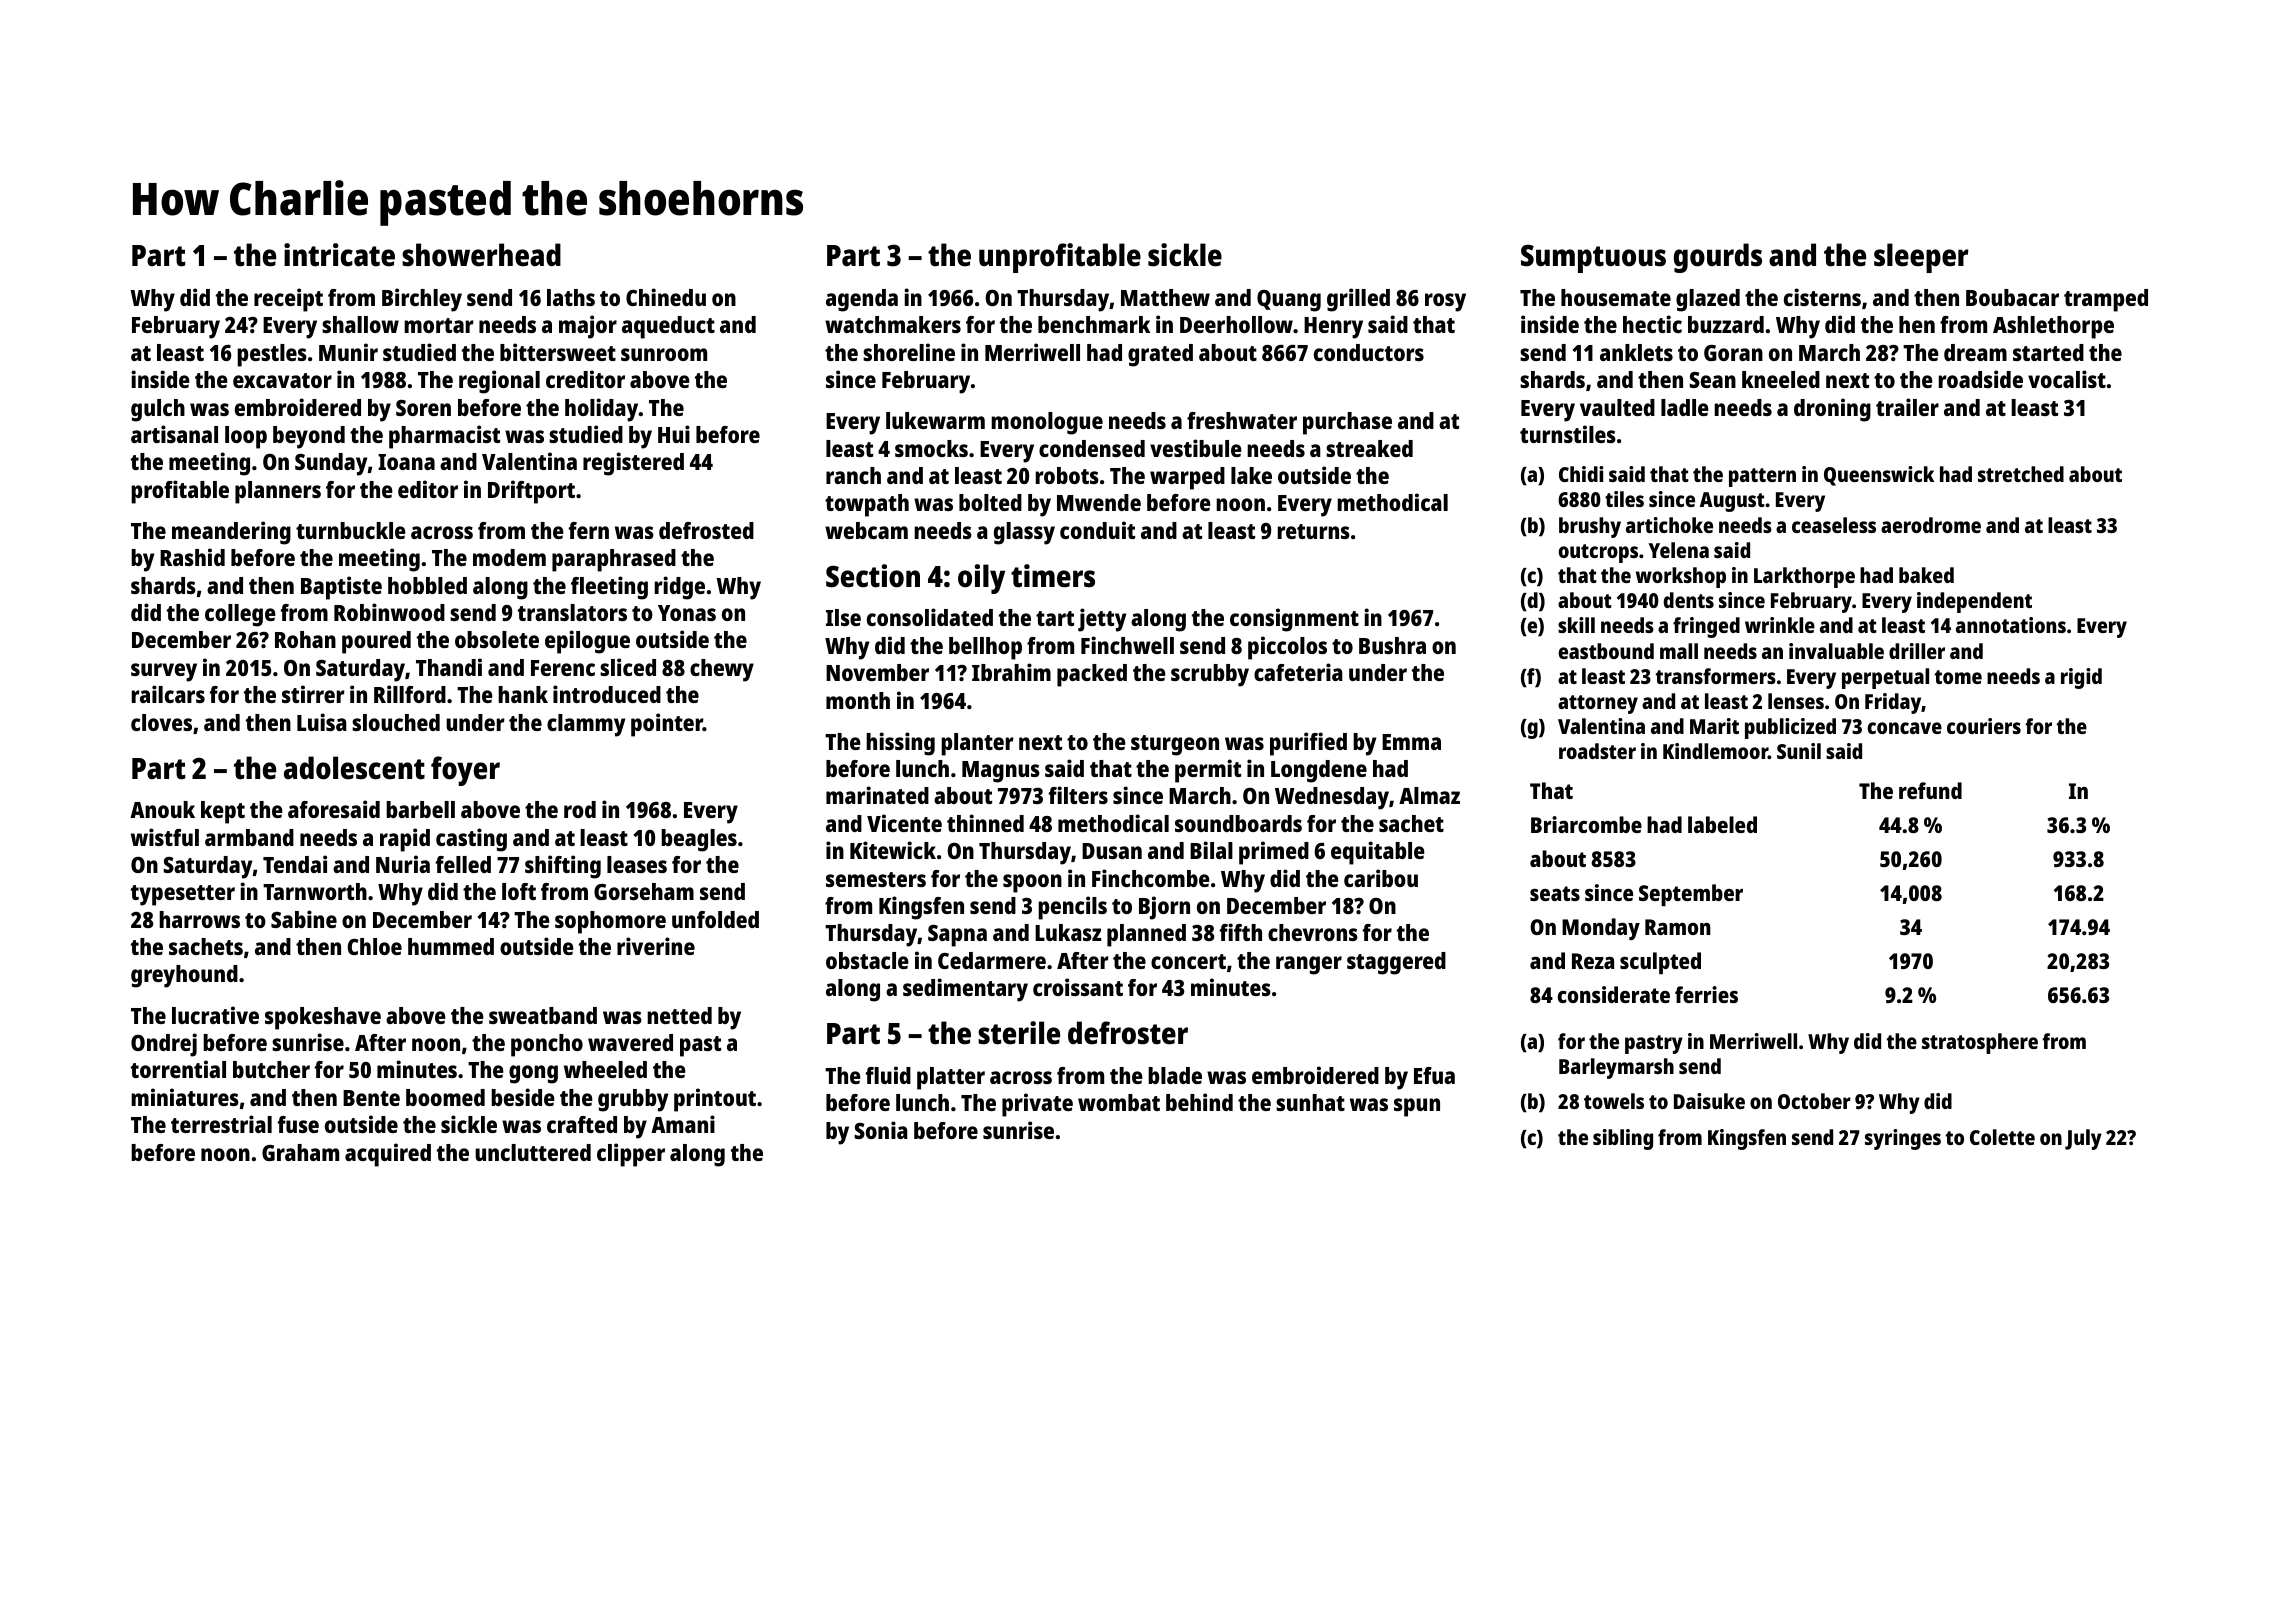 Image resolution: width=2292 pixels, height=1620 pixels. Describe the element at coordinates (1903, 1139) in the screenshot. I see `syringes` at that location.
